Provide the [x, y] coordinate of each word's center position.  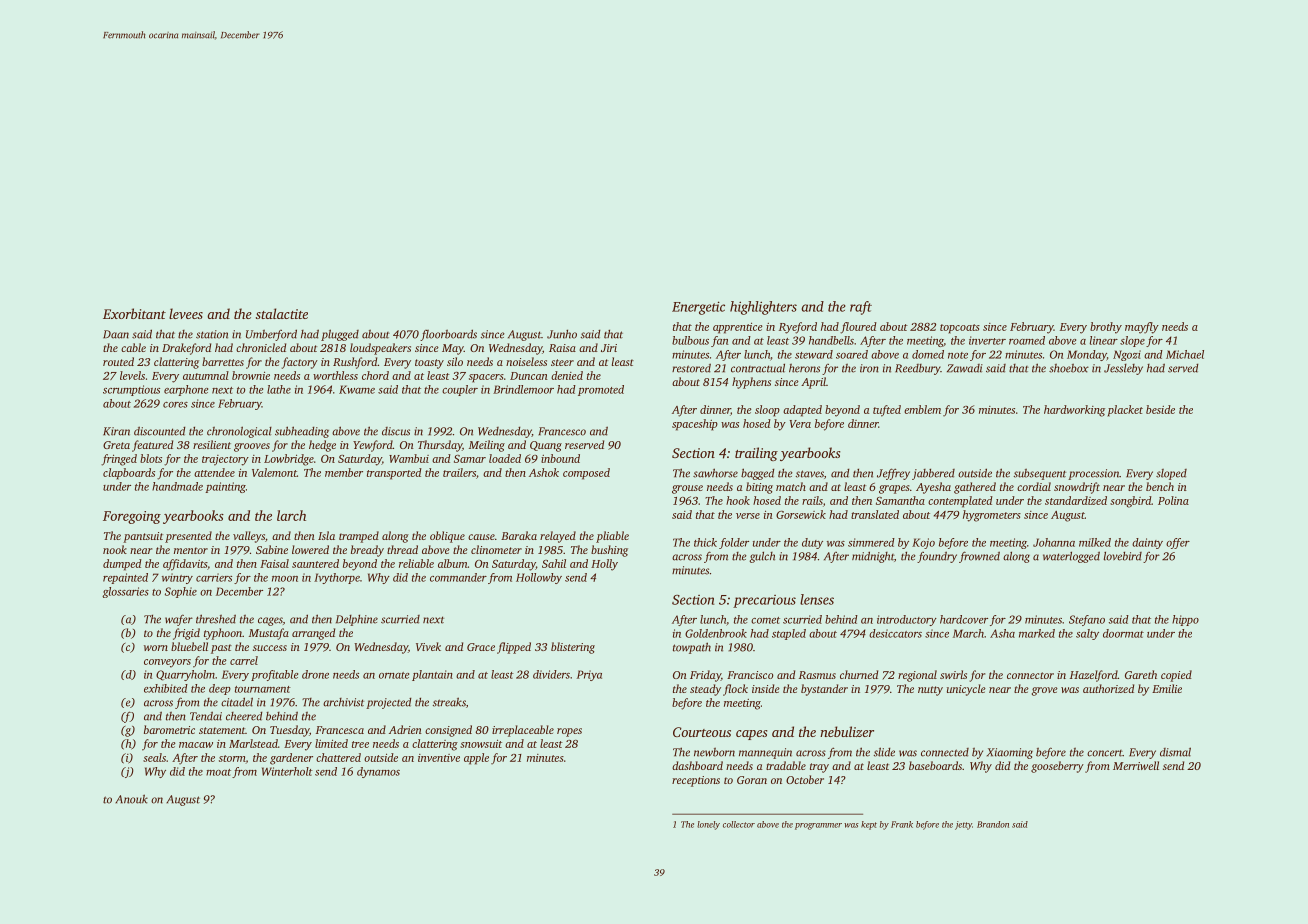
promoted [601, 390]
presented [188, 537]
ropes [569, 732]
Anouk [131, 799]
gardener [291, 759]
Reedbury [918, 369]
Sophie [181, 592]
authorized [1108, 688]
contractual [758, 368]
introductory [907, 620]
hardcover [964, 619]
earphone [186, 390]
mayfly [1142, 328]
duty [812, 543]
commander [458, 577]
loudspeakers [380, 349]
